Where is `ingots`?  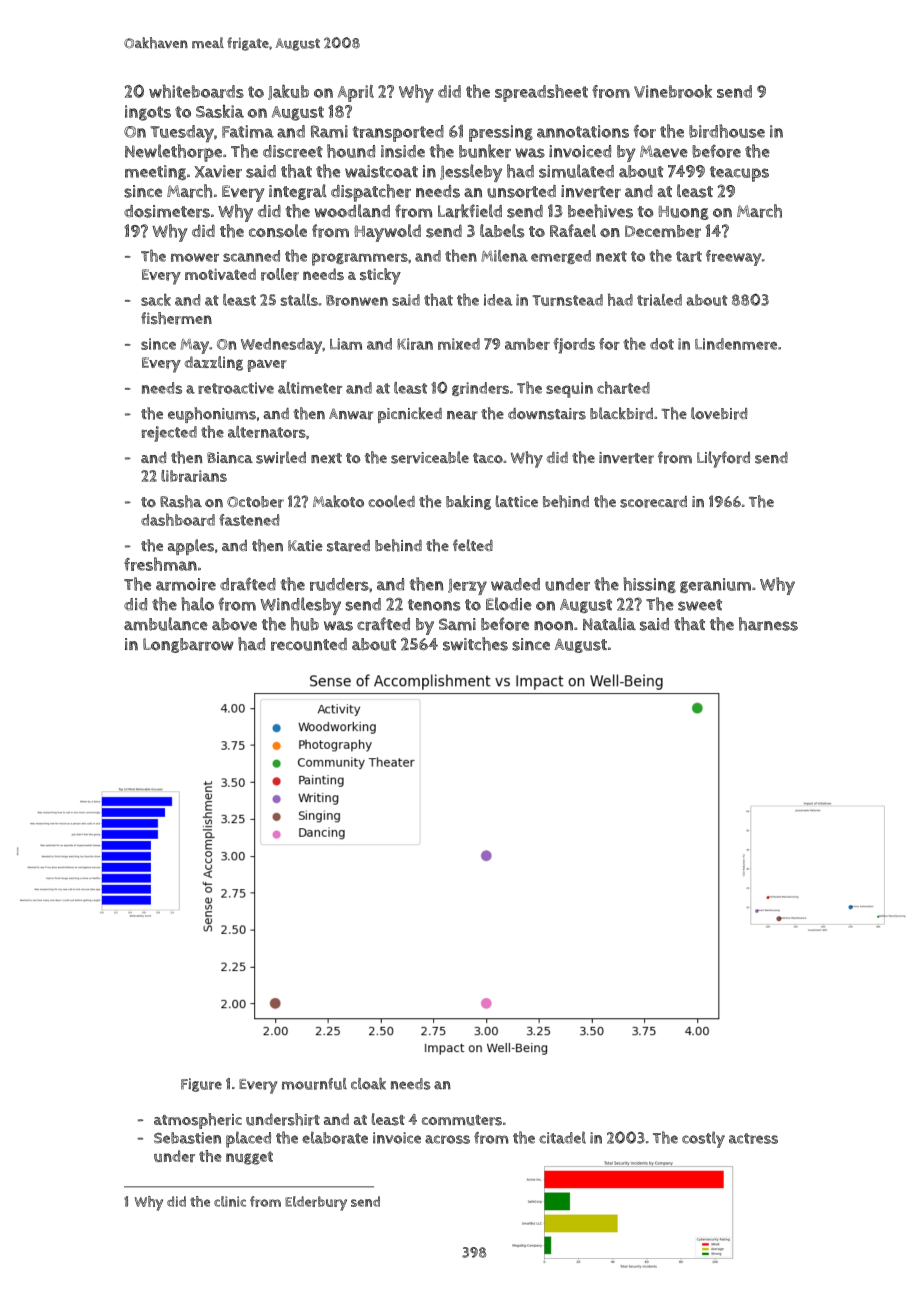 ingots is located at coordinates (148, 113).
